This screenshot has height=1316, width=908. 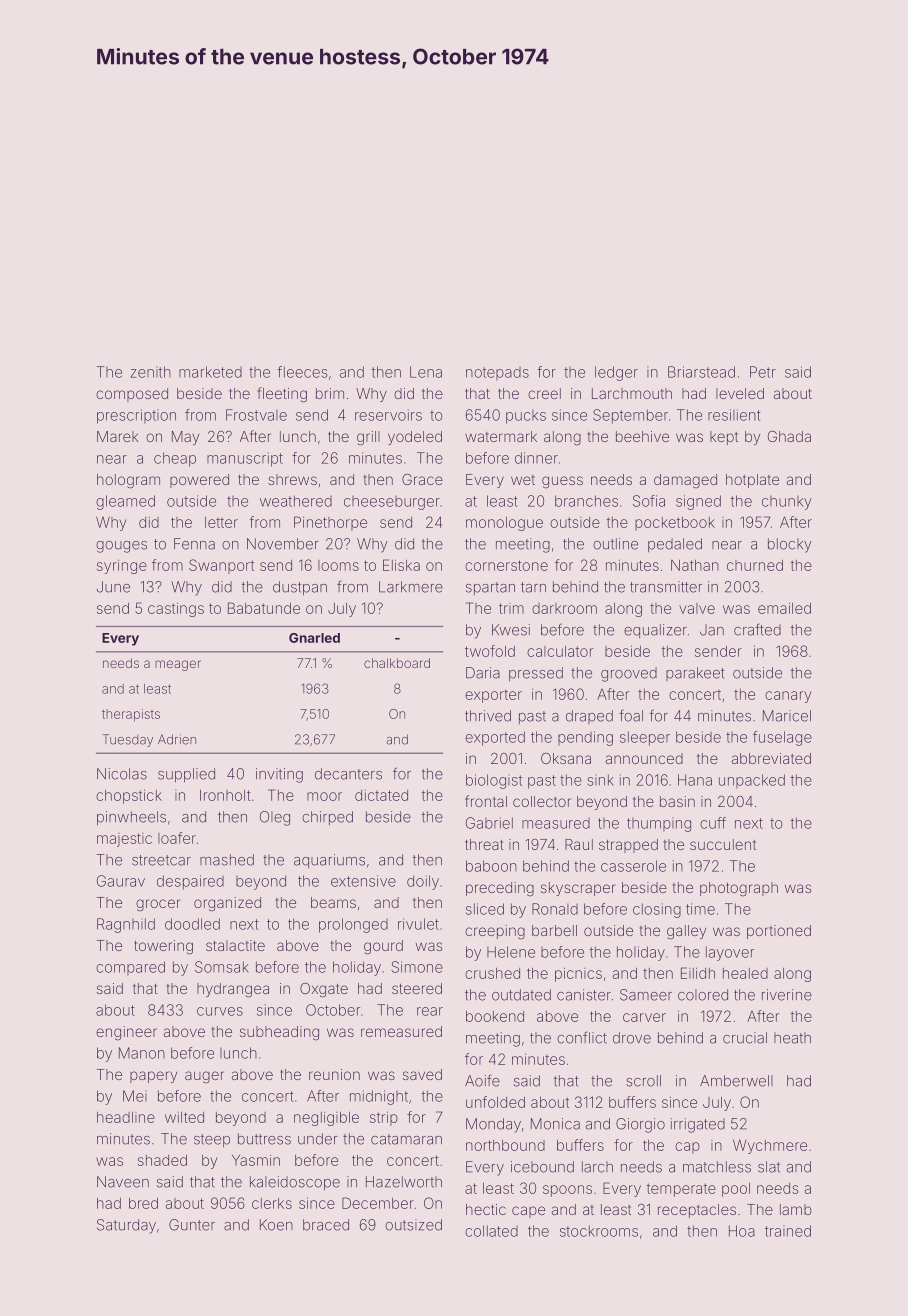 I want to click on reunion, so click(x=334, y=1074).
